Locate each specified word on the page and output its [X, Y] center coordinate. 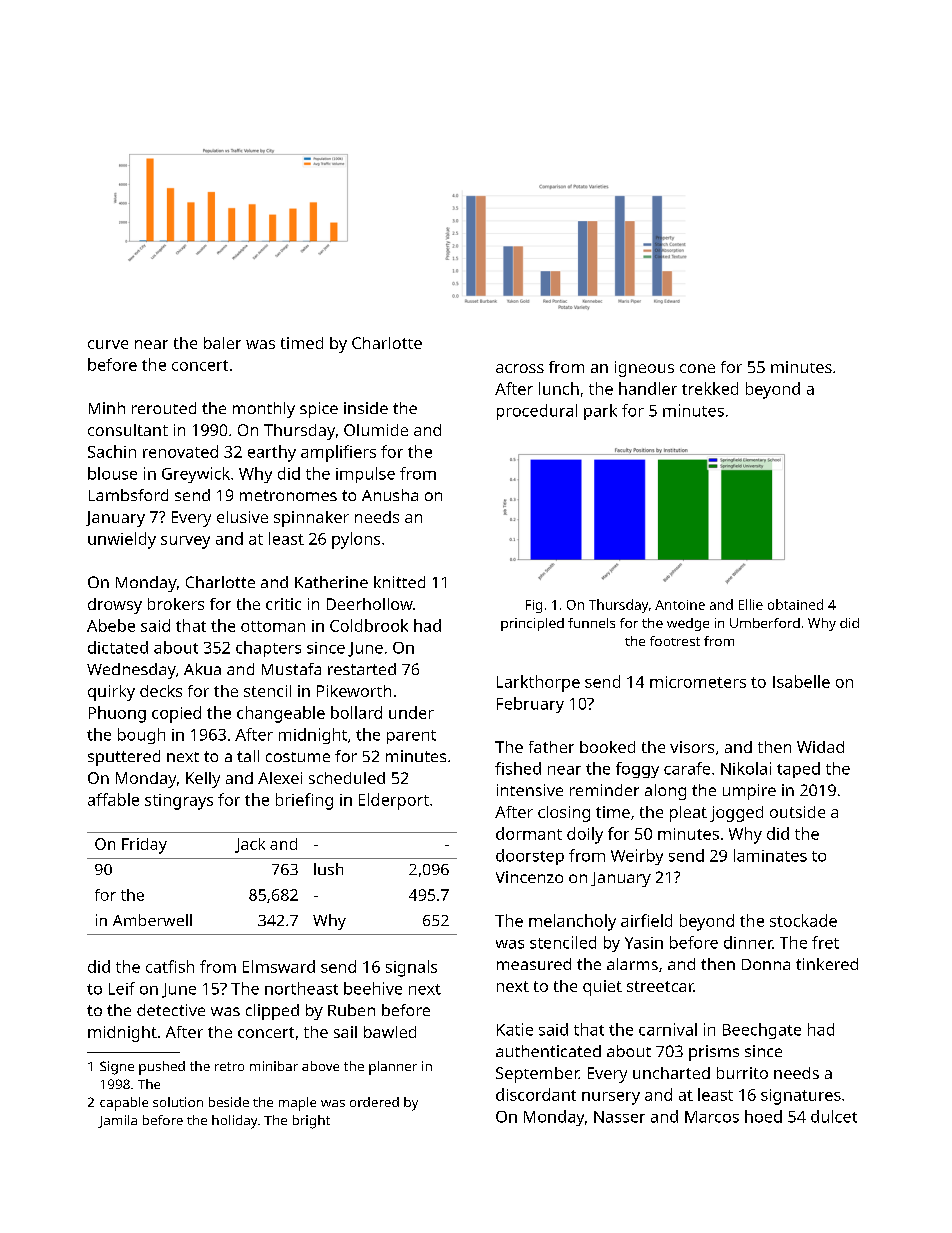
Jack [250, 845]
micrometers [698, 682]
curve [108, 344]
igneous [644, 369]
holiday [234, 1122]
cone [697, 368]
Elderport [394, 801]
